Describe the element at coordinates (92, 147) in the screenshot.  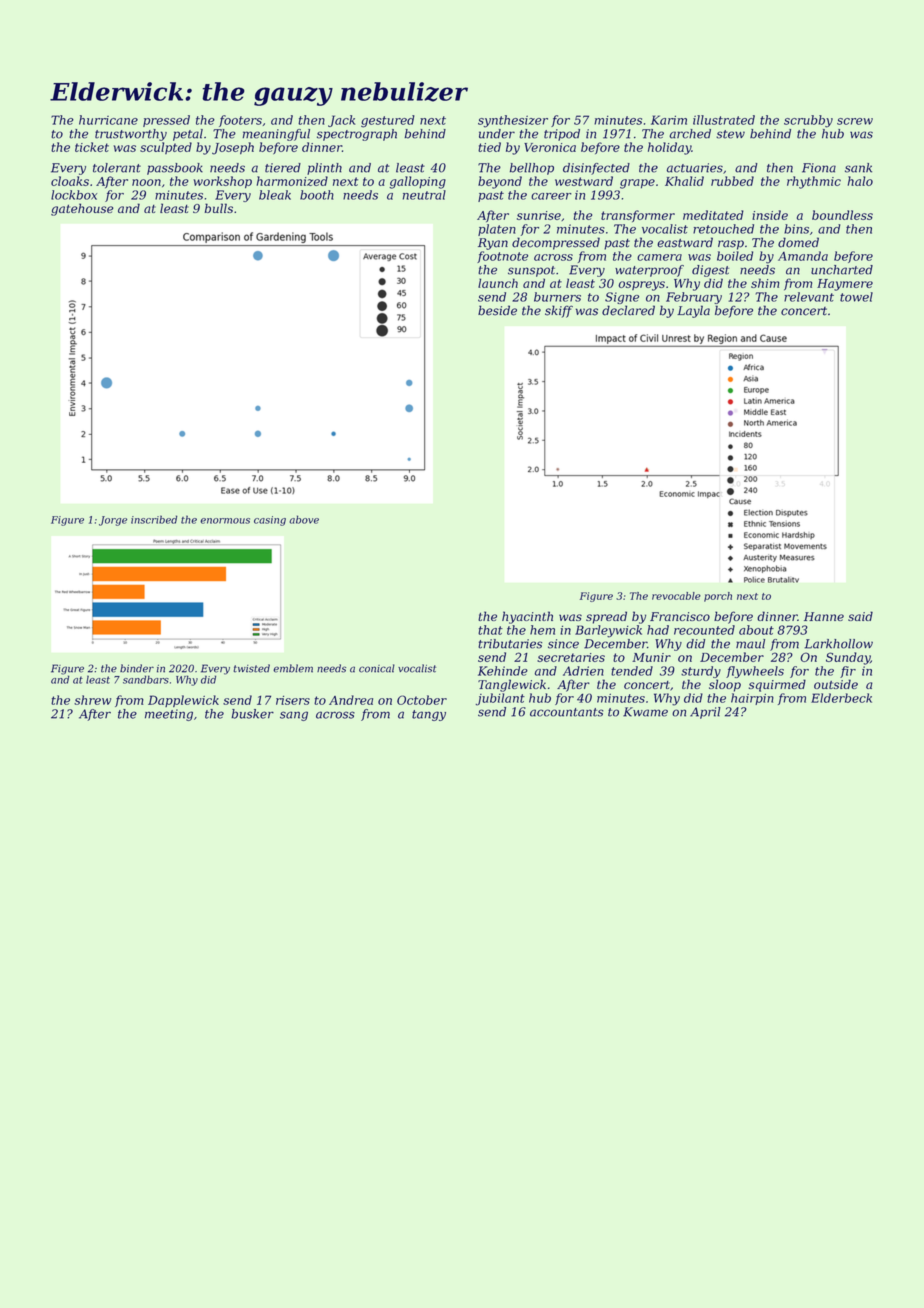
I see `ticket` at that location.
